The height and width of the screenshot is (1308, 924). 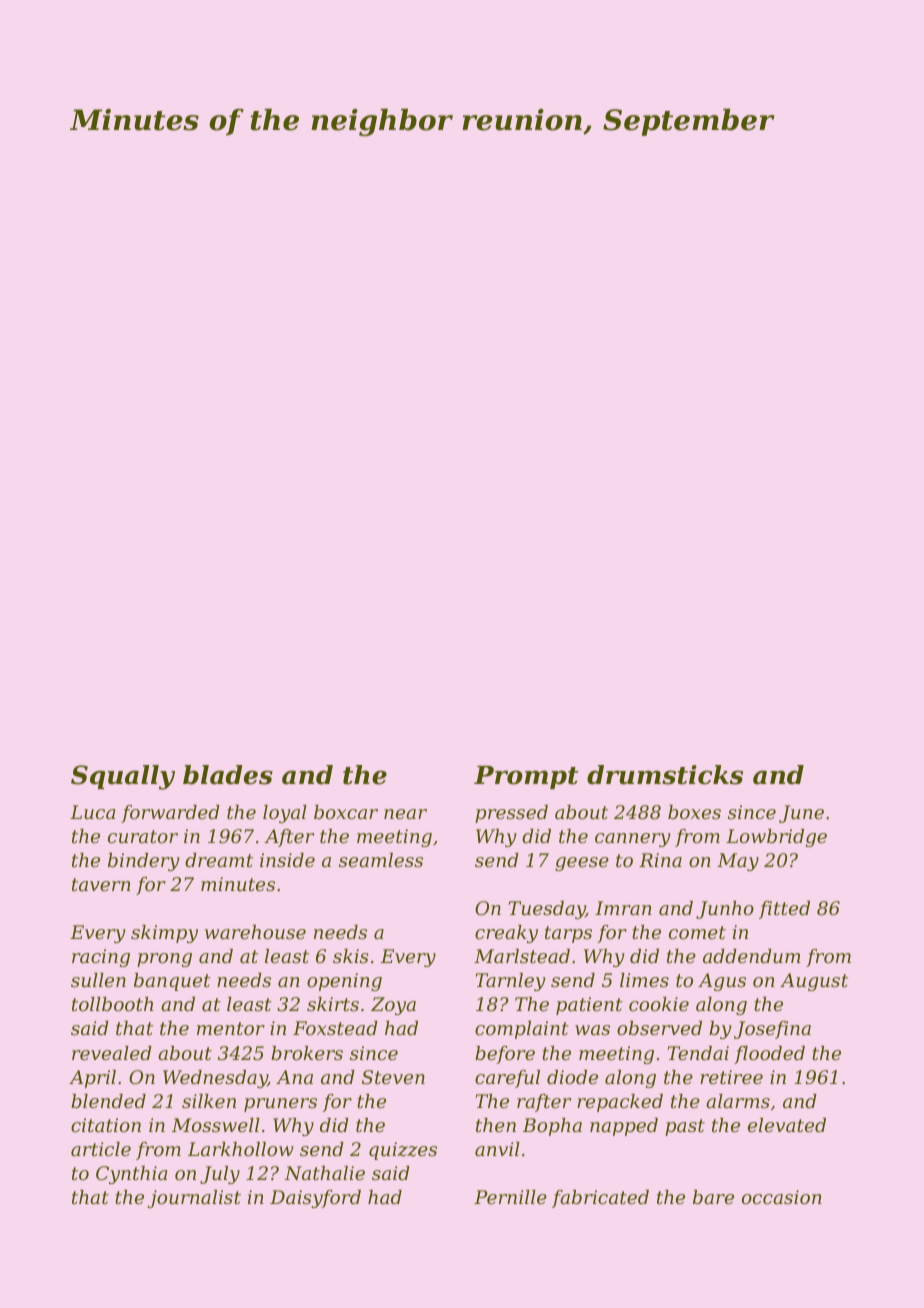 I want to click on Josefina, so click(x=772, y=1030).
